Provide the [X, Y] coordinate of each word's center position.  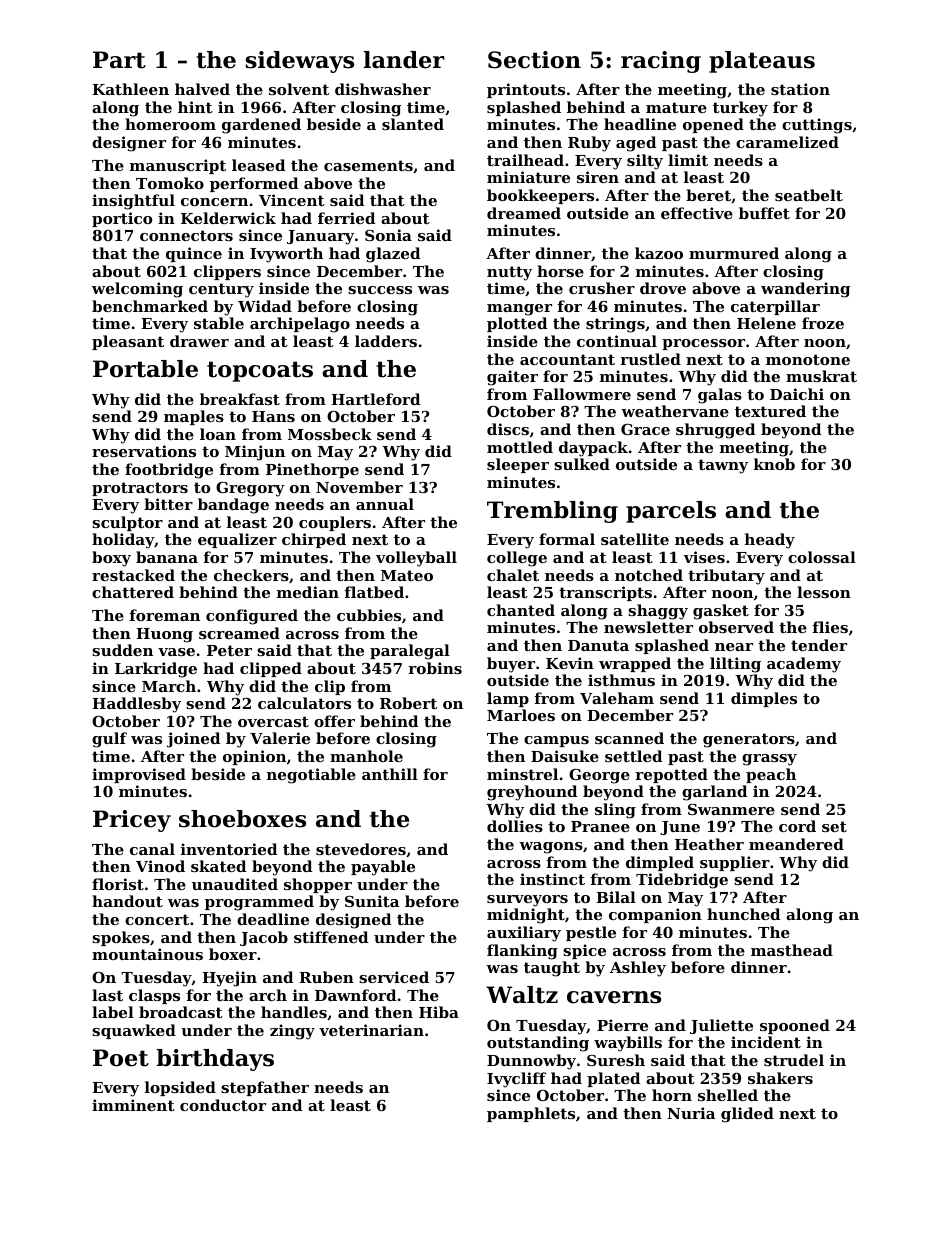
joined [193, 740]
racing [661, 62]
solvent [299, 89]
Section [534, 60]
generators [749, 740]
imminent [133, 1105]
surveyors [527, 901]
